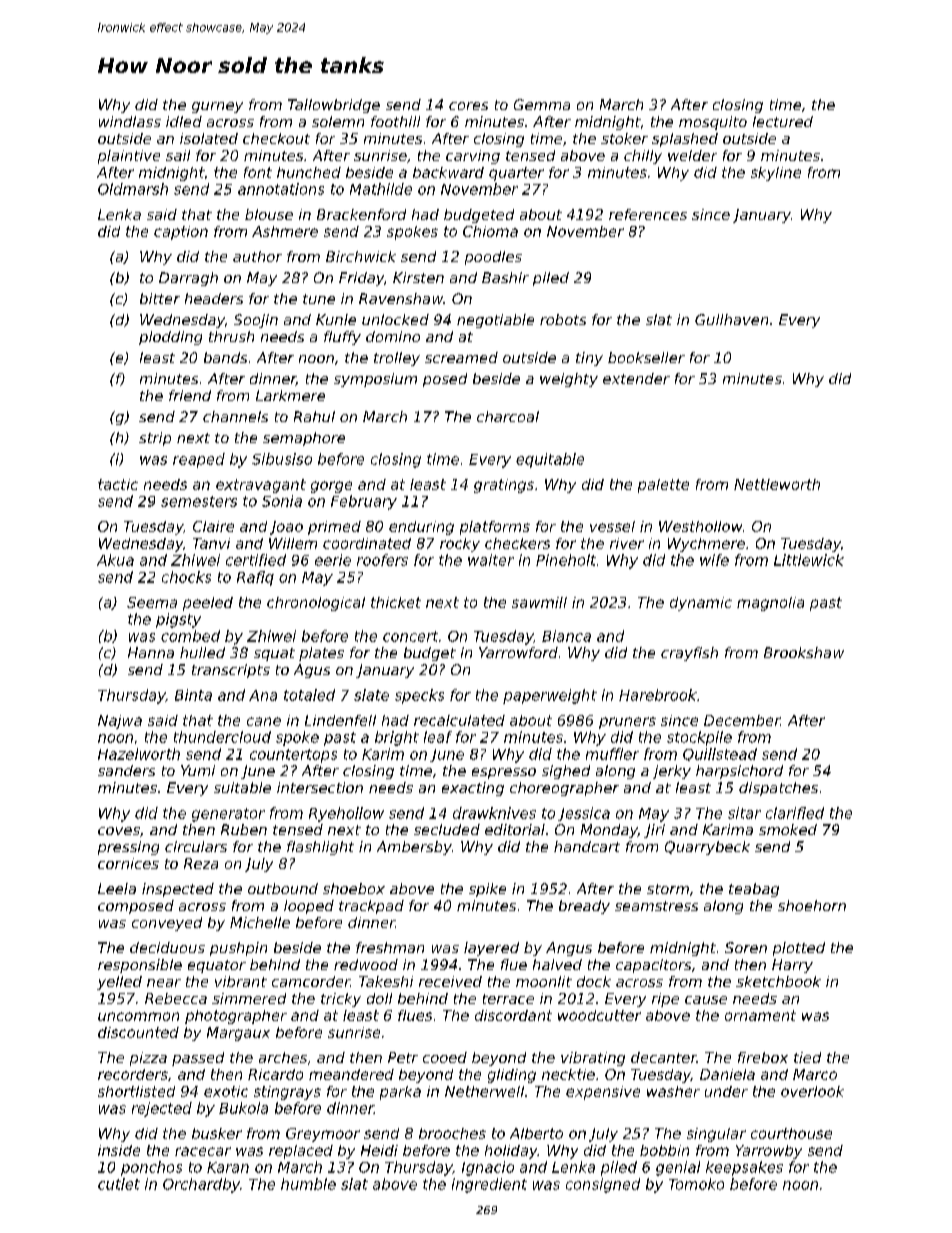 This screenshot has width=952, height=1233. What do you see at coordinates (504, 486) in the screenshot?
I see `gratings` at bounding box center [504, 486].
